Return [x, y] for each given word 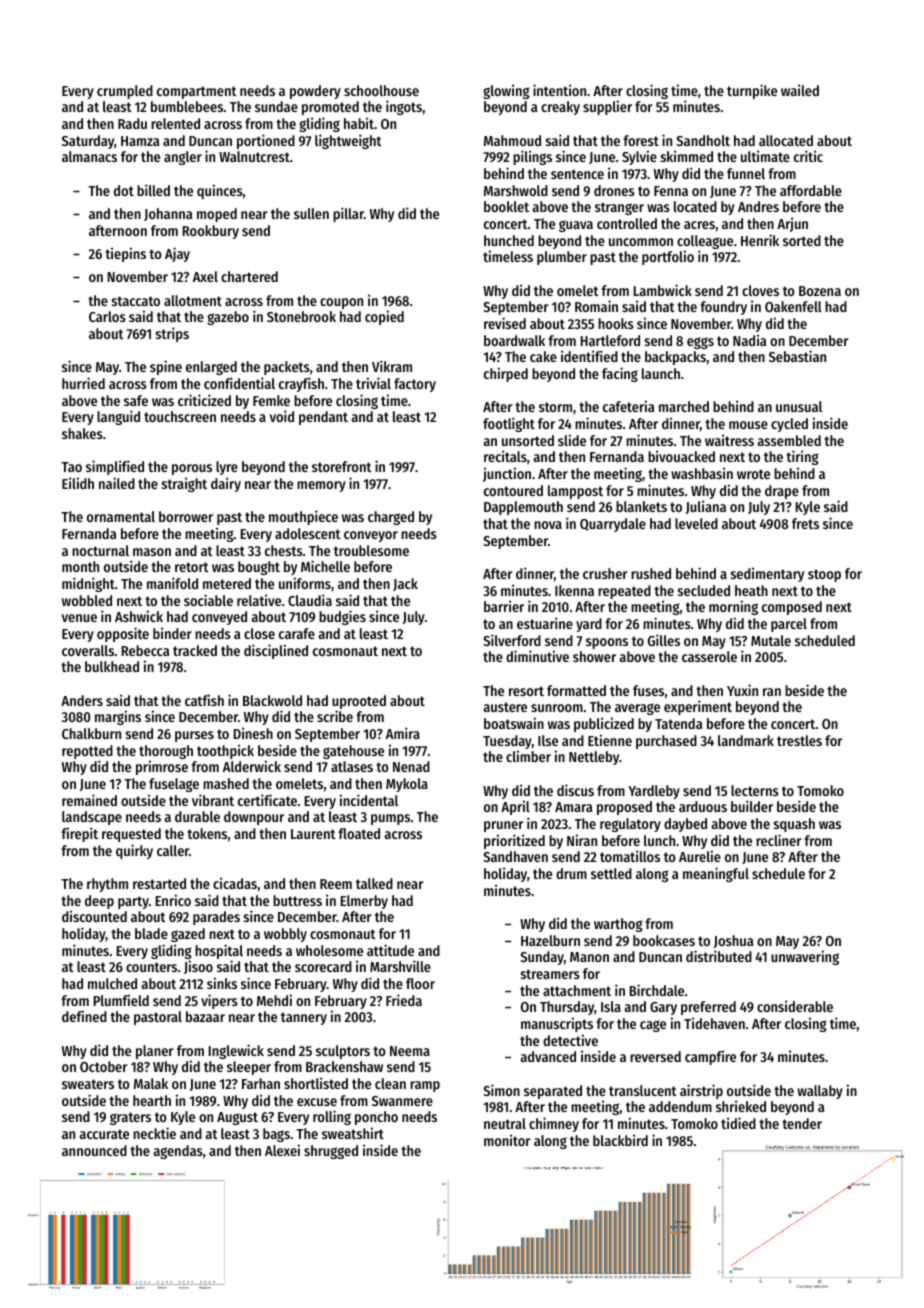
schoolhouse [381, 90]
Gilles [664, 640]
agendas [178, 1152]
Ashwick [139, 616]
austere [505, 707]
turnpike [752, 91]
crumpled [125, 92]
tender [802, 1123]
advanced [548, 1056]
